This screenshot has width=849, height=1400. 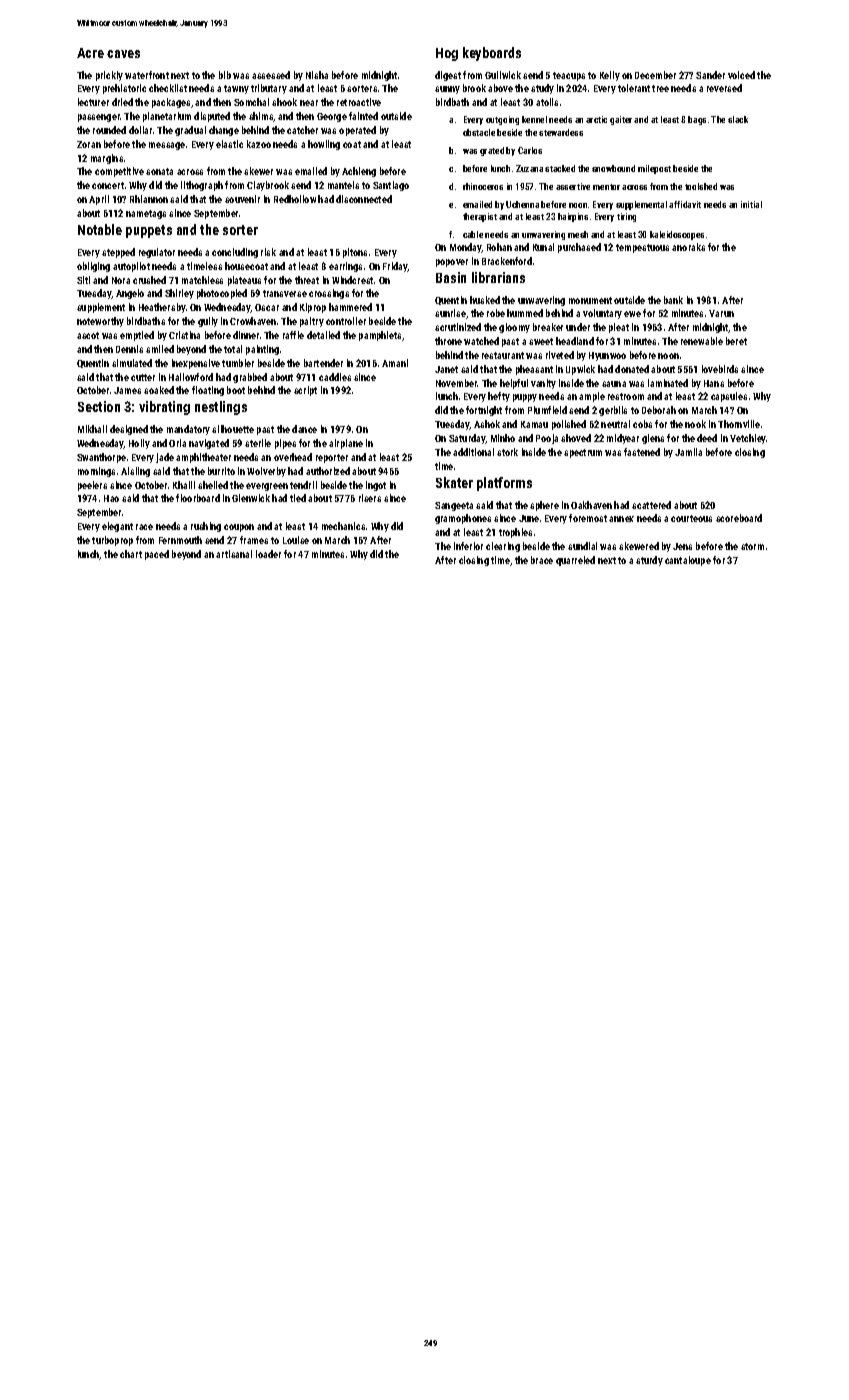 What do you see at coordinates (741, 75) in the screenshot?
I see `voiced` at bounding box center [741, 75].
